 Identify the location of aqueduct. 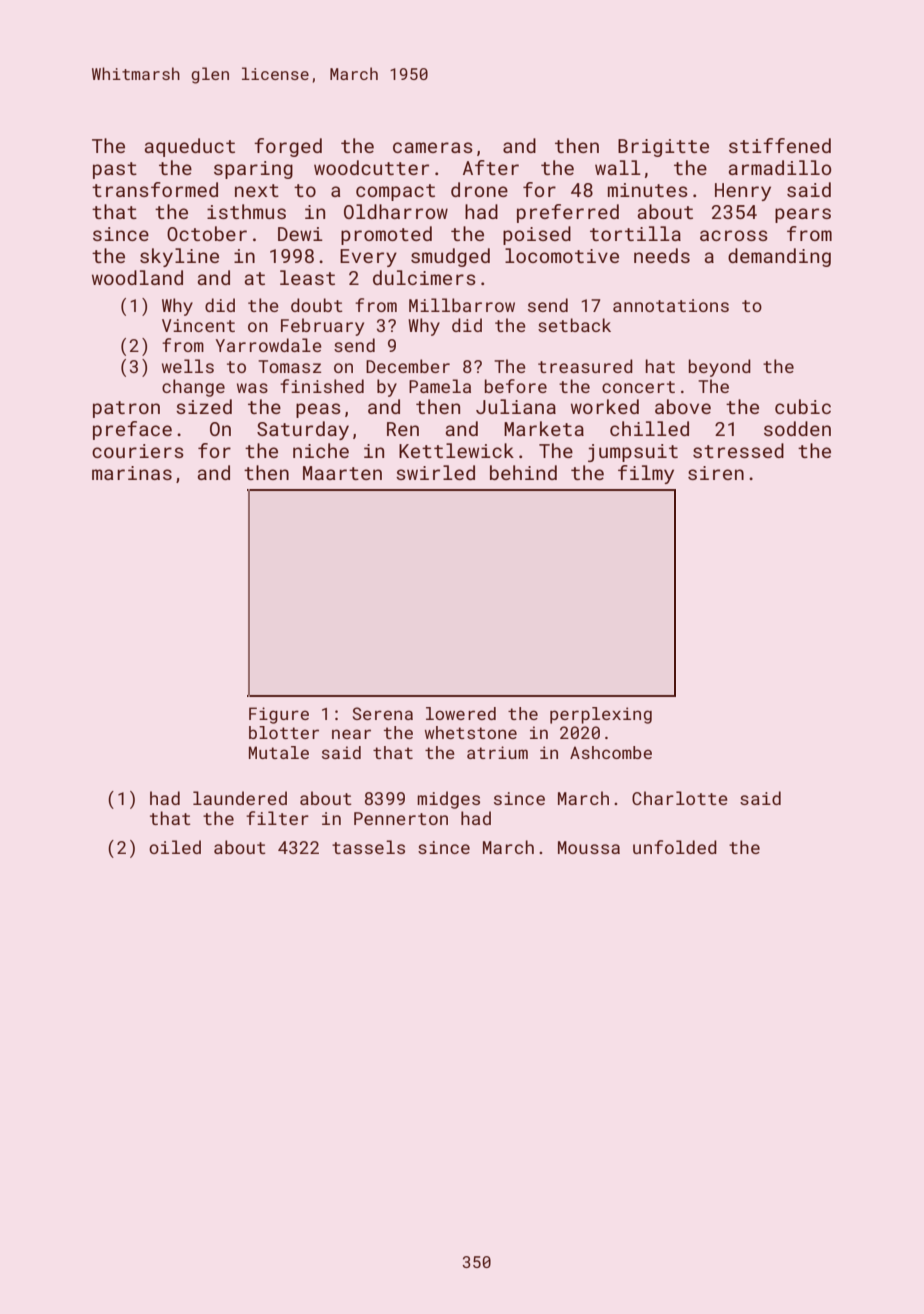
(190, 147).
